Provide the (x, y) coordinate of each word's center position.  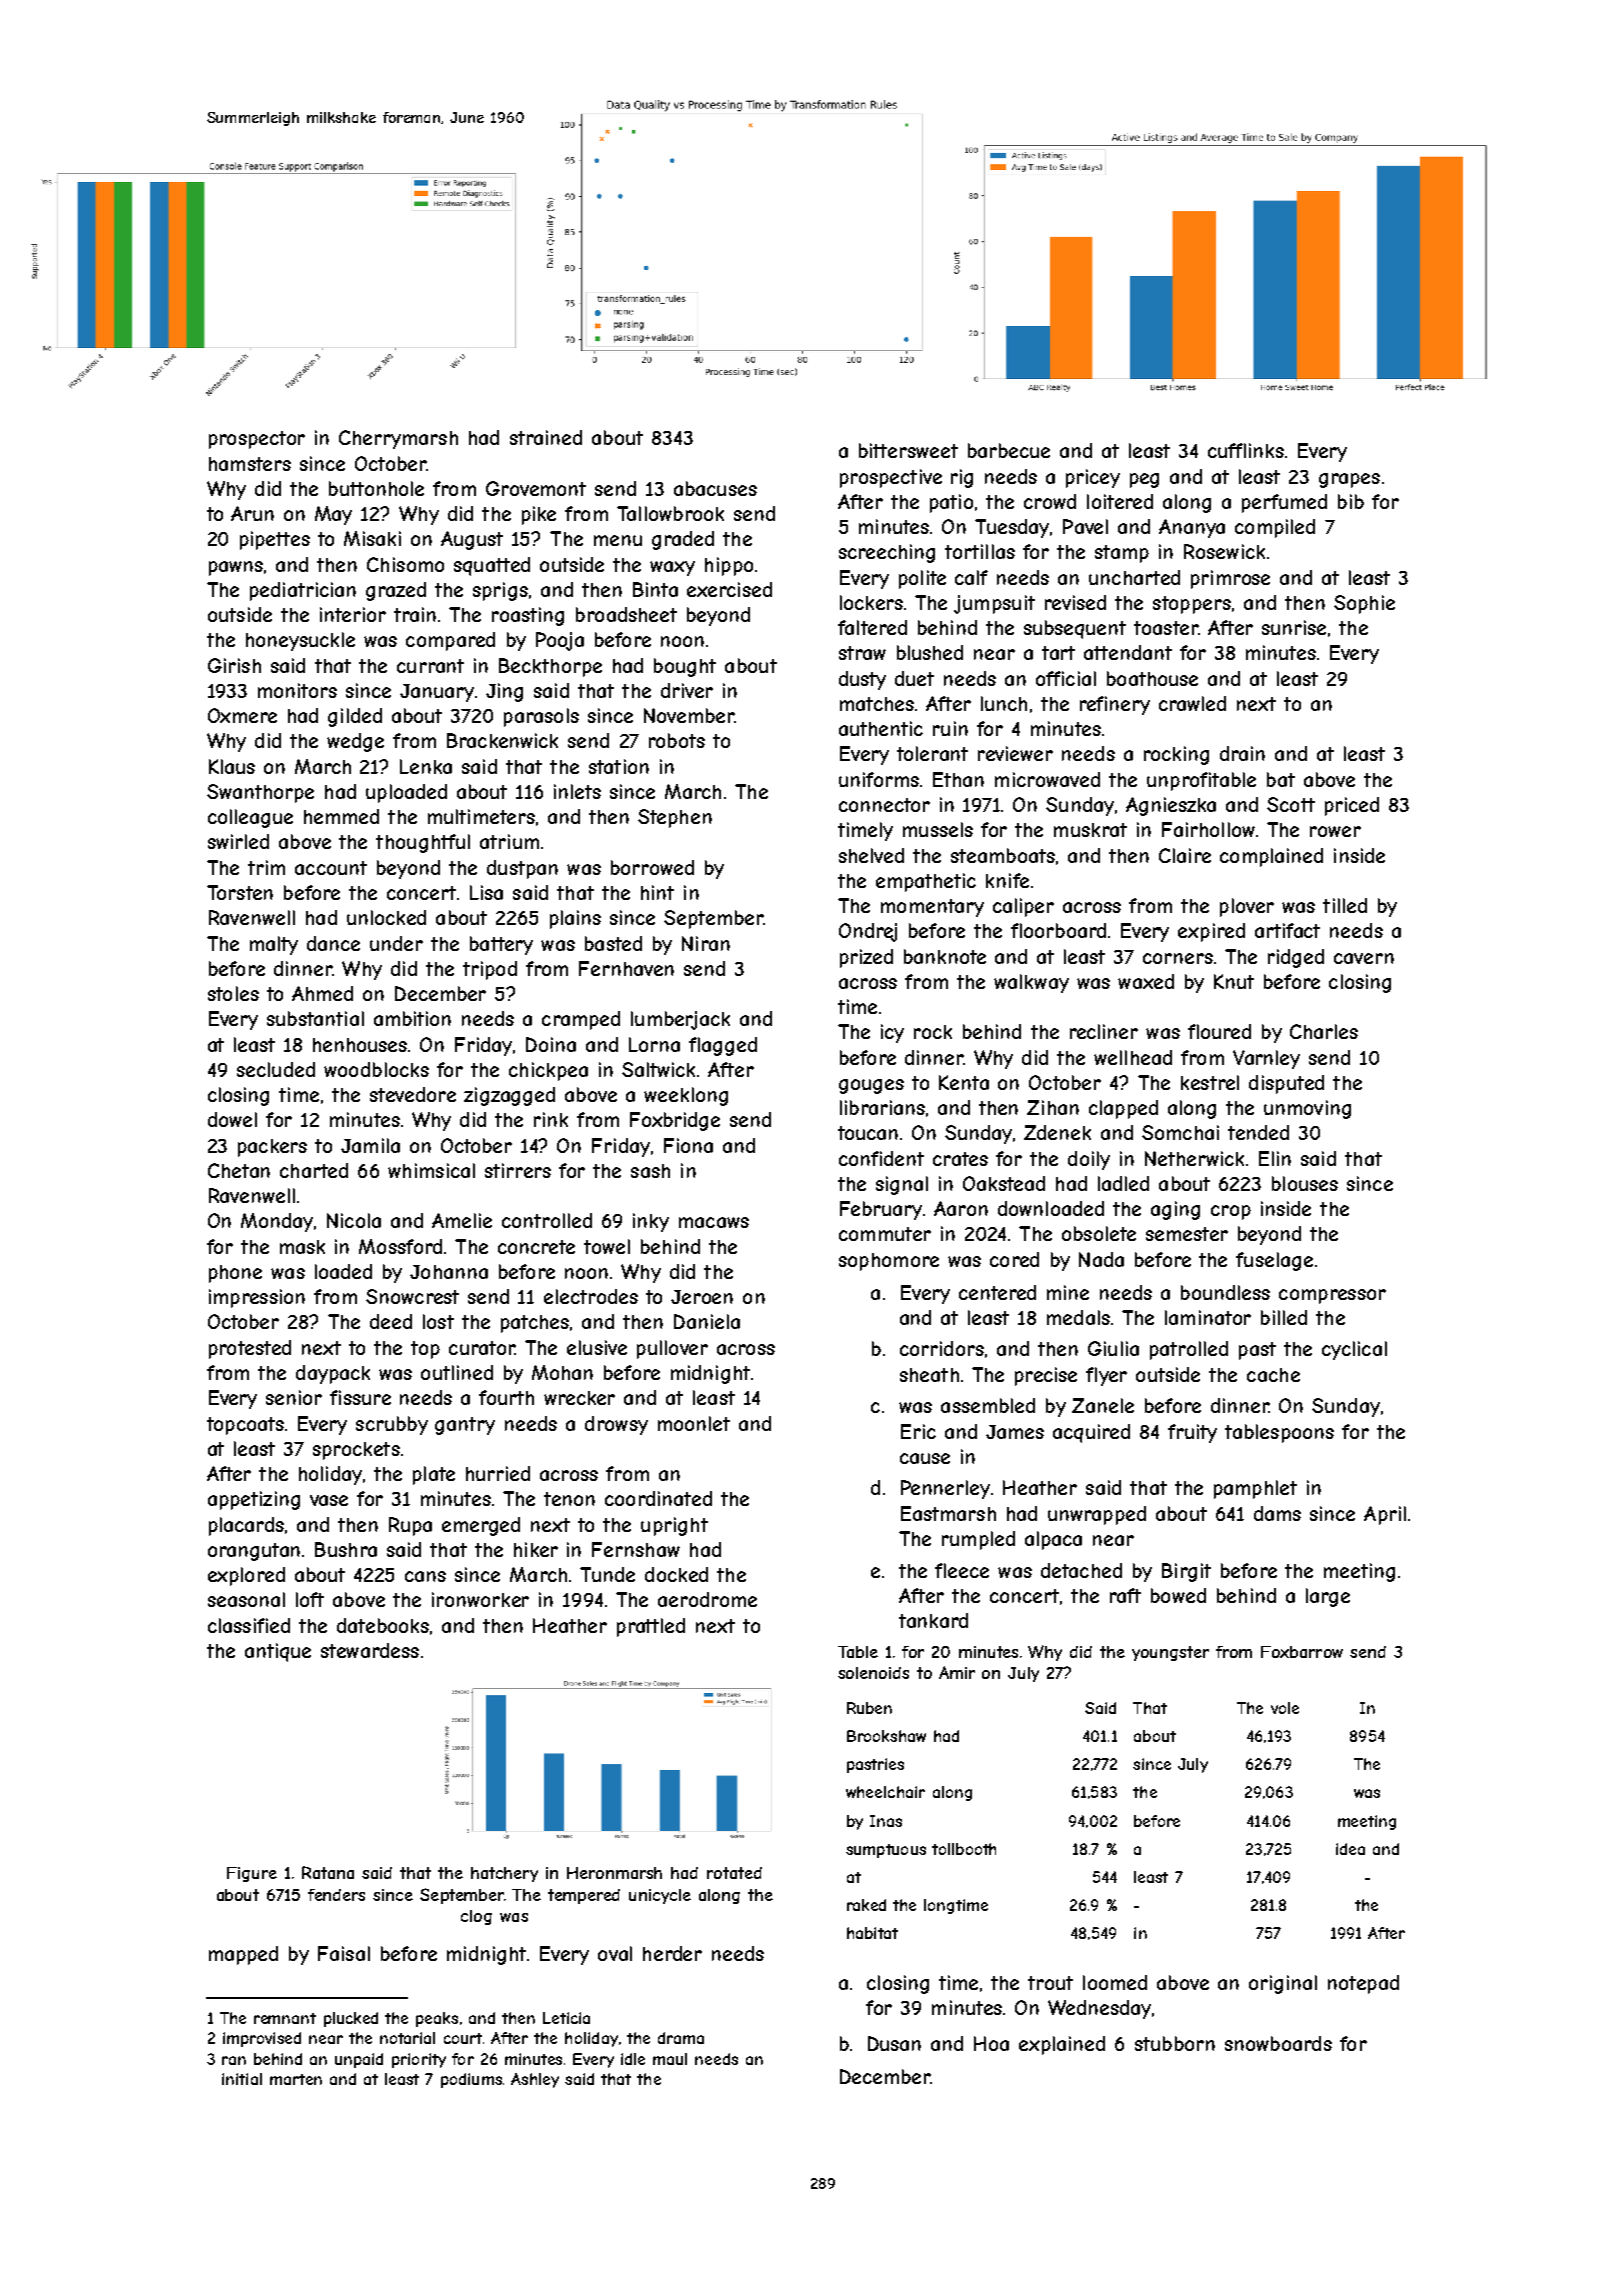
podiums (471, 2080)
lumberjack (680, 1020)
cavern (1364, 958)
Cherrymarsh (398, 439)
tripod (490, 970)
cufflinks (1246, 450)
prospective (891, 478)
